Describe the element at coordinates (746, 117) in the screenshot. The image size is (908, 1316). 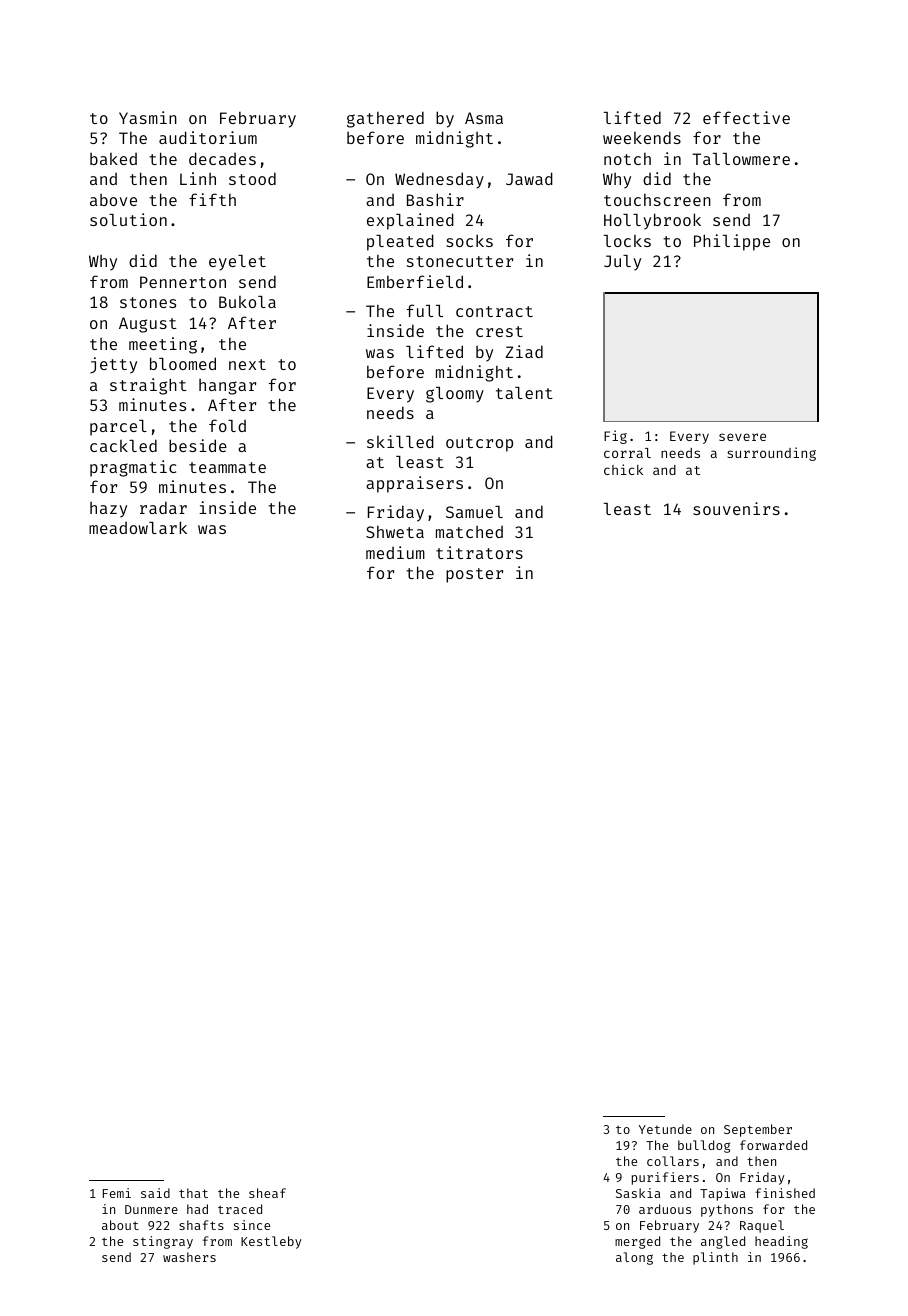
I see `effective` at that location.
